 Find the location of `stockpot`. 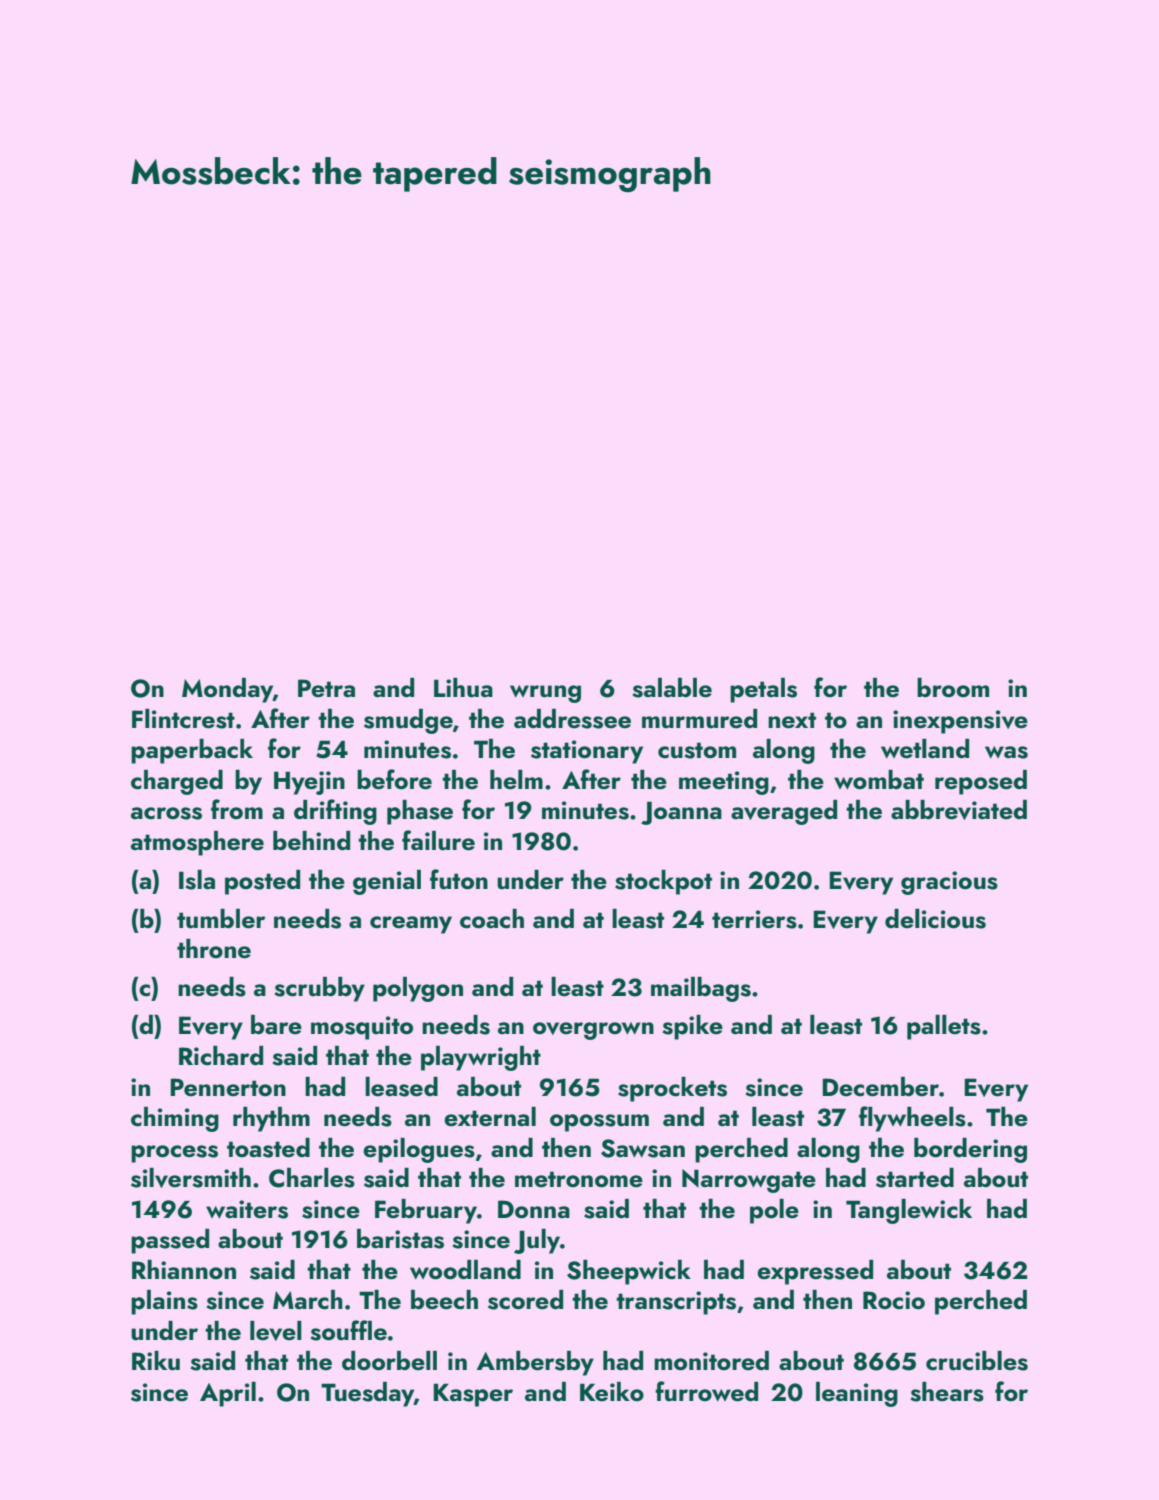

stockpot is located at coordinates (663, 882).
